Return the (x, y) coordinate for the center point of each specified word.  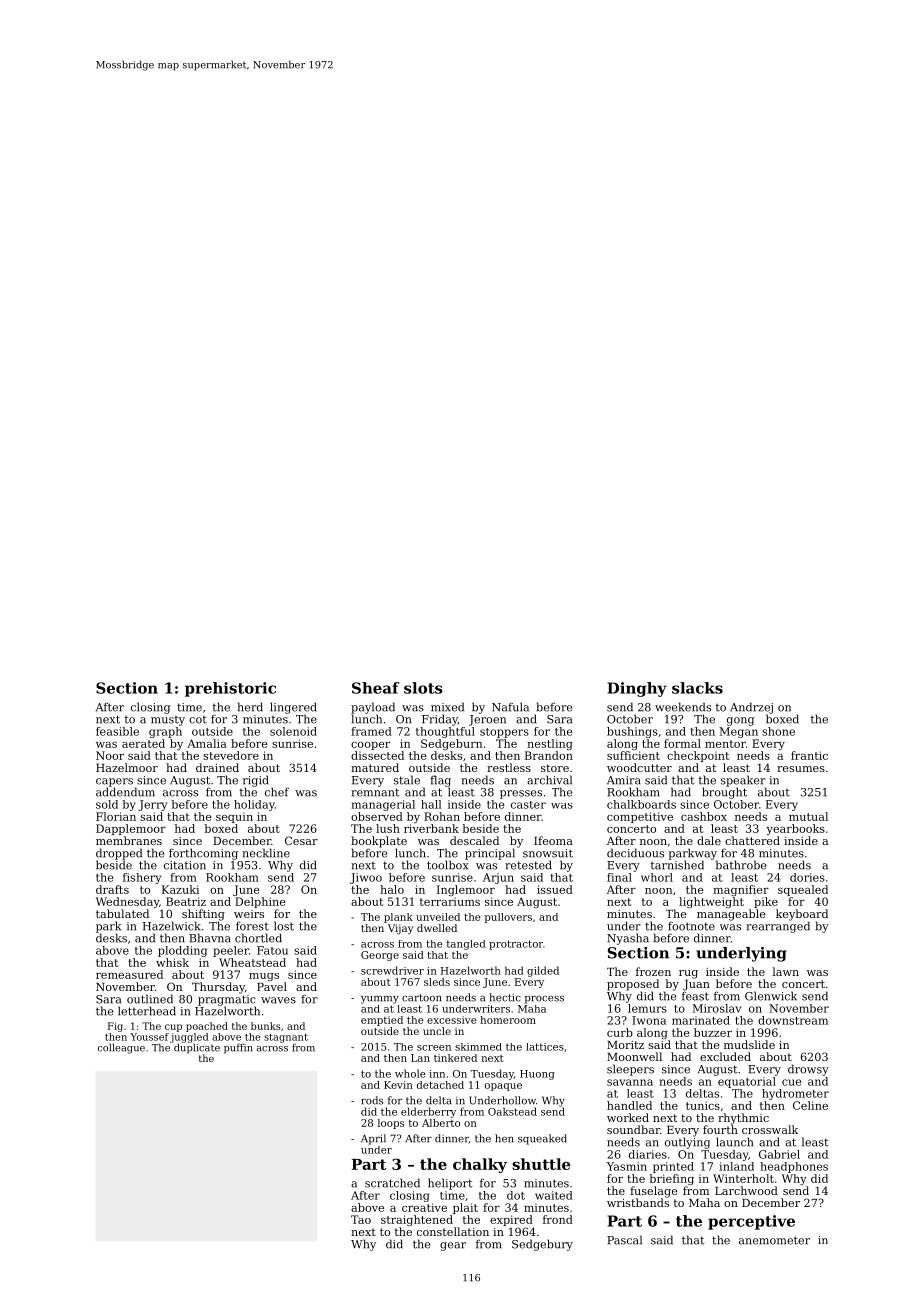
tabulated (122, 913)
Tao (361, 1219)
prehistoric (230, 689)
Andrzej (751, 708)
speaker (743, 781)
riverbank (431, 828)
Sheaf (376, 688)
